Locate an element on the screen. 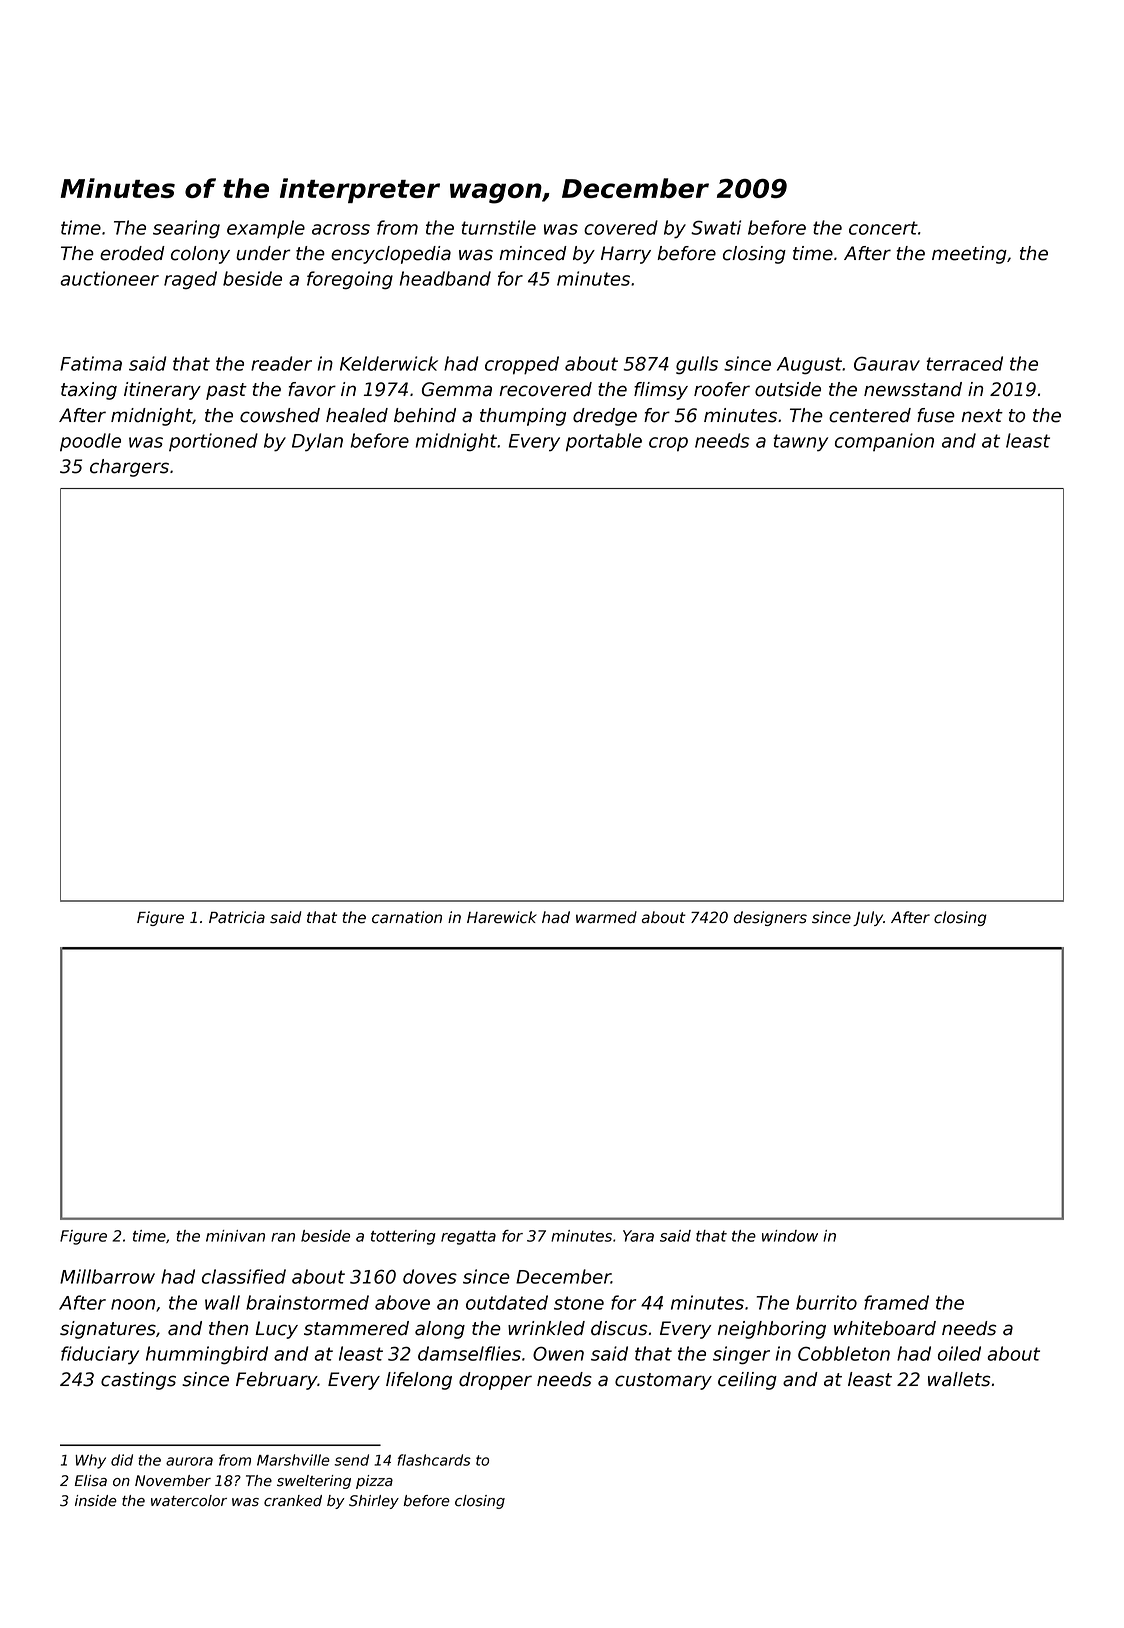  oiled is located at coordinates (959, 1353).
